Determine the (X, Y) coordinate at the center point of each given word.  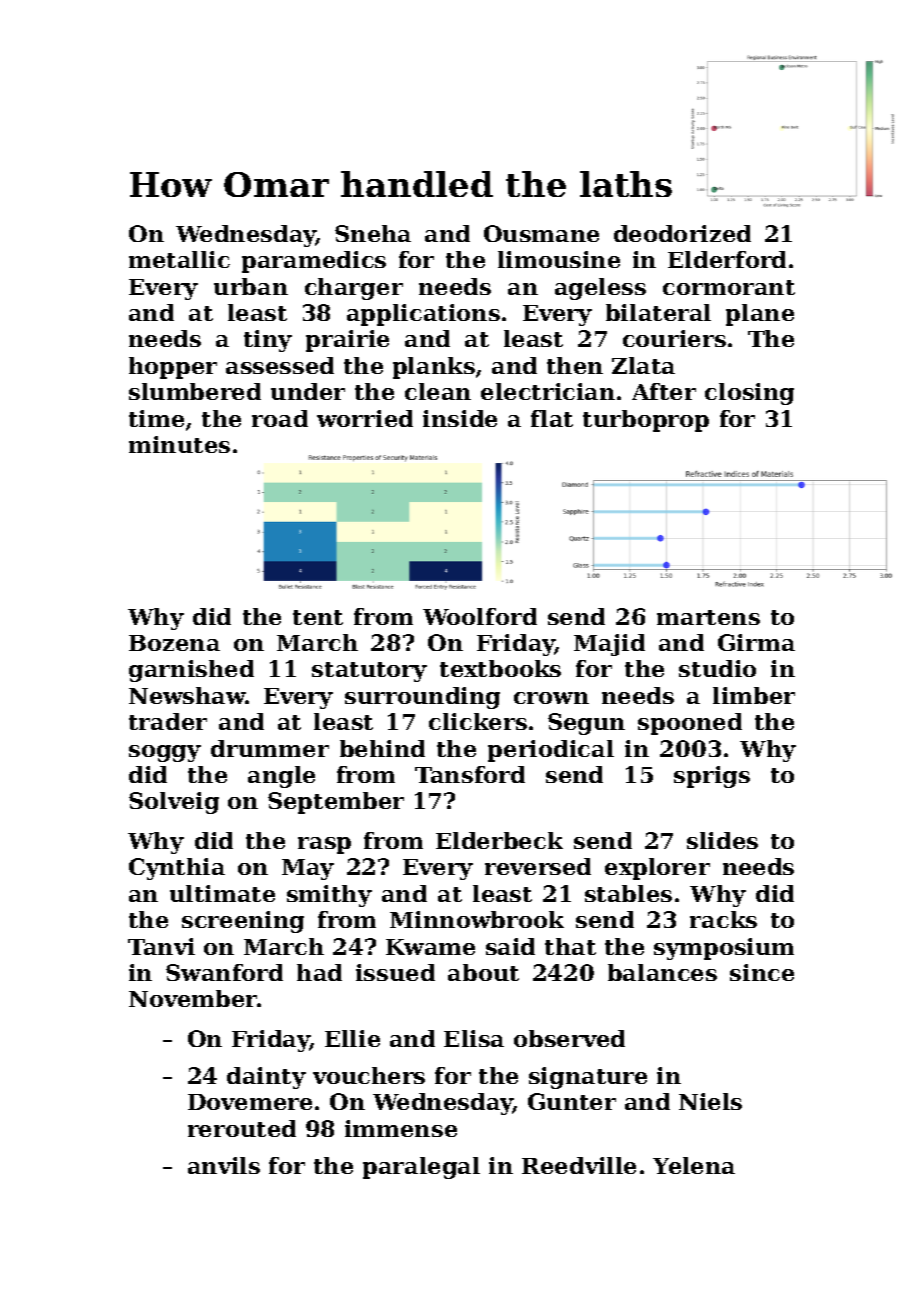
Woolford (480, 616)
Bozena (174, 643)
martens (708, 617)
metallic (179, 259)
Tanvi (161, 946)
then (575, 365)
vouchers (369, 1075)
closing (749, 394)
